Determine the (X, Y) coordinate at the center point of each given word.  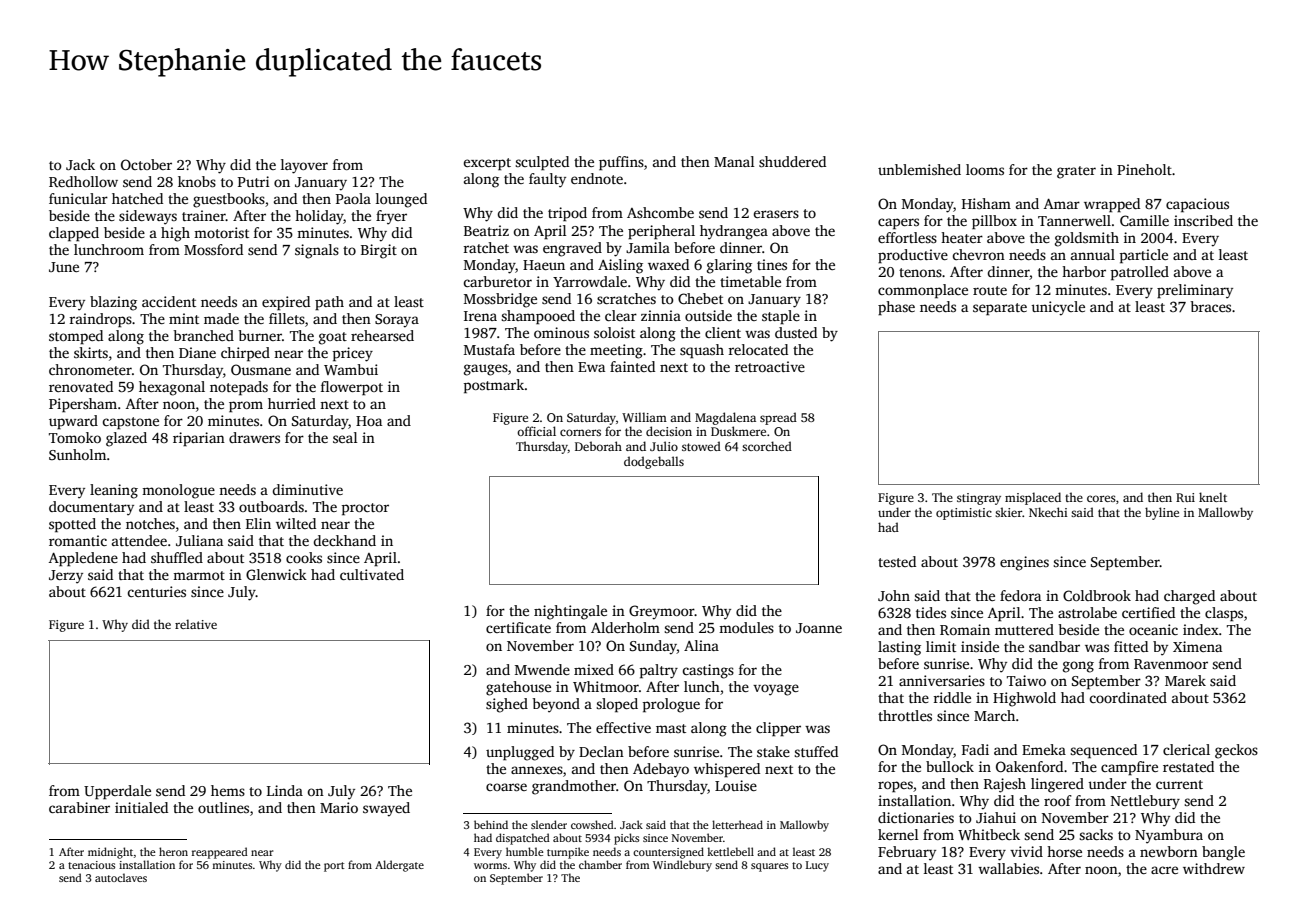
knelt (1213, 497)
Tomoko (75, 437)
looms (985, 169)
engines (1024, 563)
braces (1210, 306)
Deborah (598, 446)
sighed (507, 705)
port (334, 867)
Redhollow (83, 181)
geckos (1236, 751)
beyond (556, 705)
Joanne (819, 628)
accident (169, 301)
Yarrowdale (590, 281)
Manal (734, 161)
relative (196, 624)
